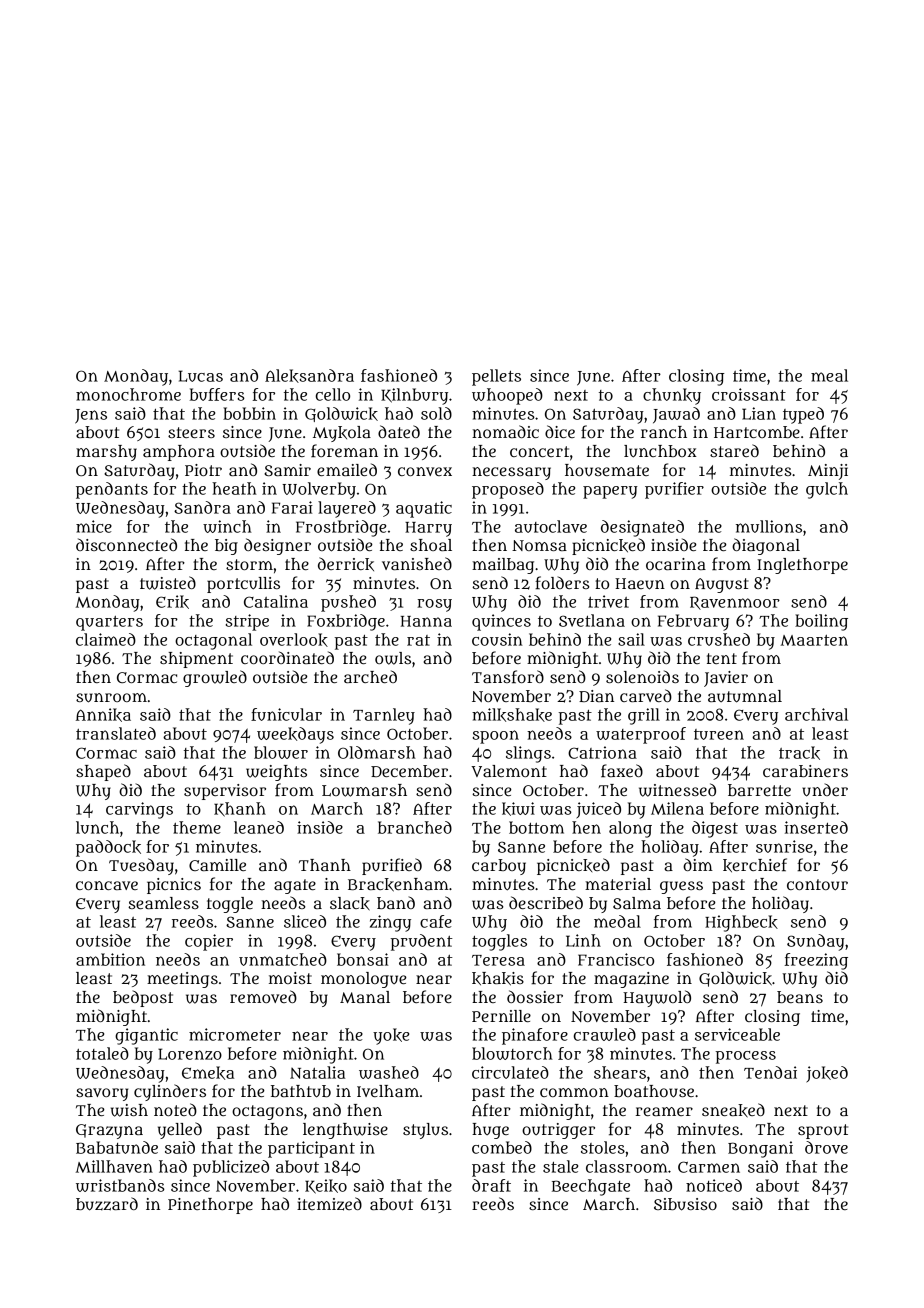 This screenshot has height=1308, width=924. Describe the element at coordinates (107, 1204) in the screenshot. I see `buzzard` at that location.
